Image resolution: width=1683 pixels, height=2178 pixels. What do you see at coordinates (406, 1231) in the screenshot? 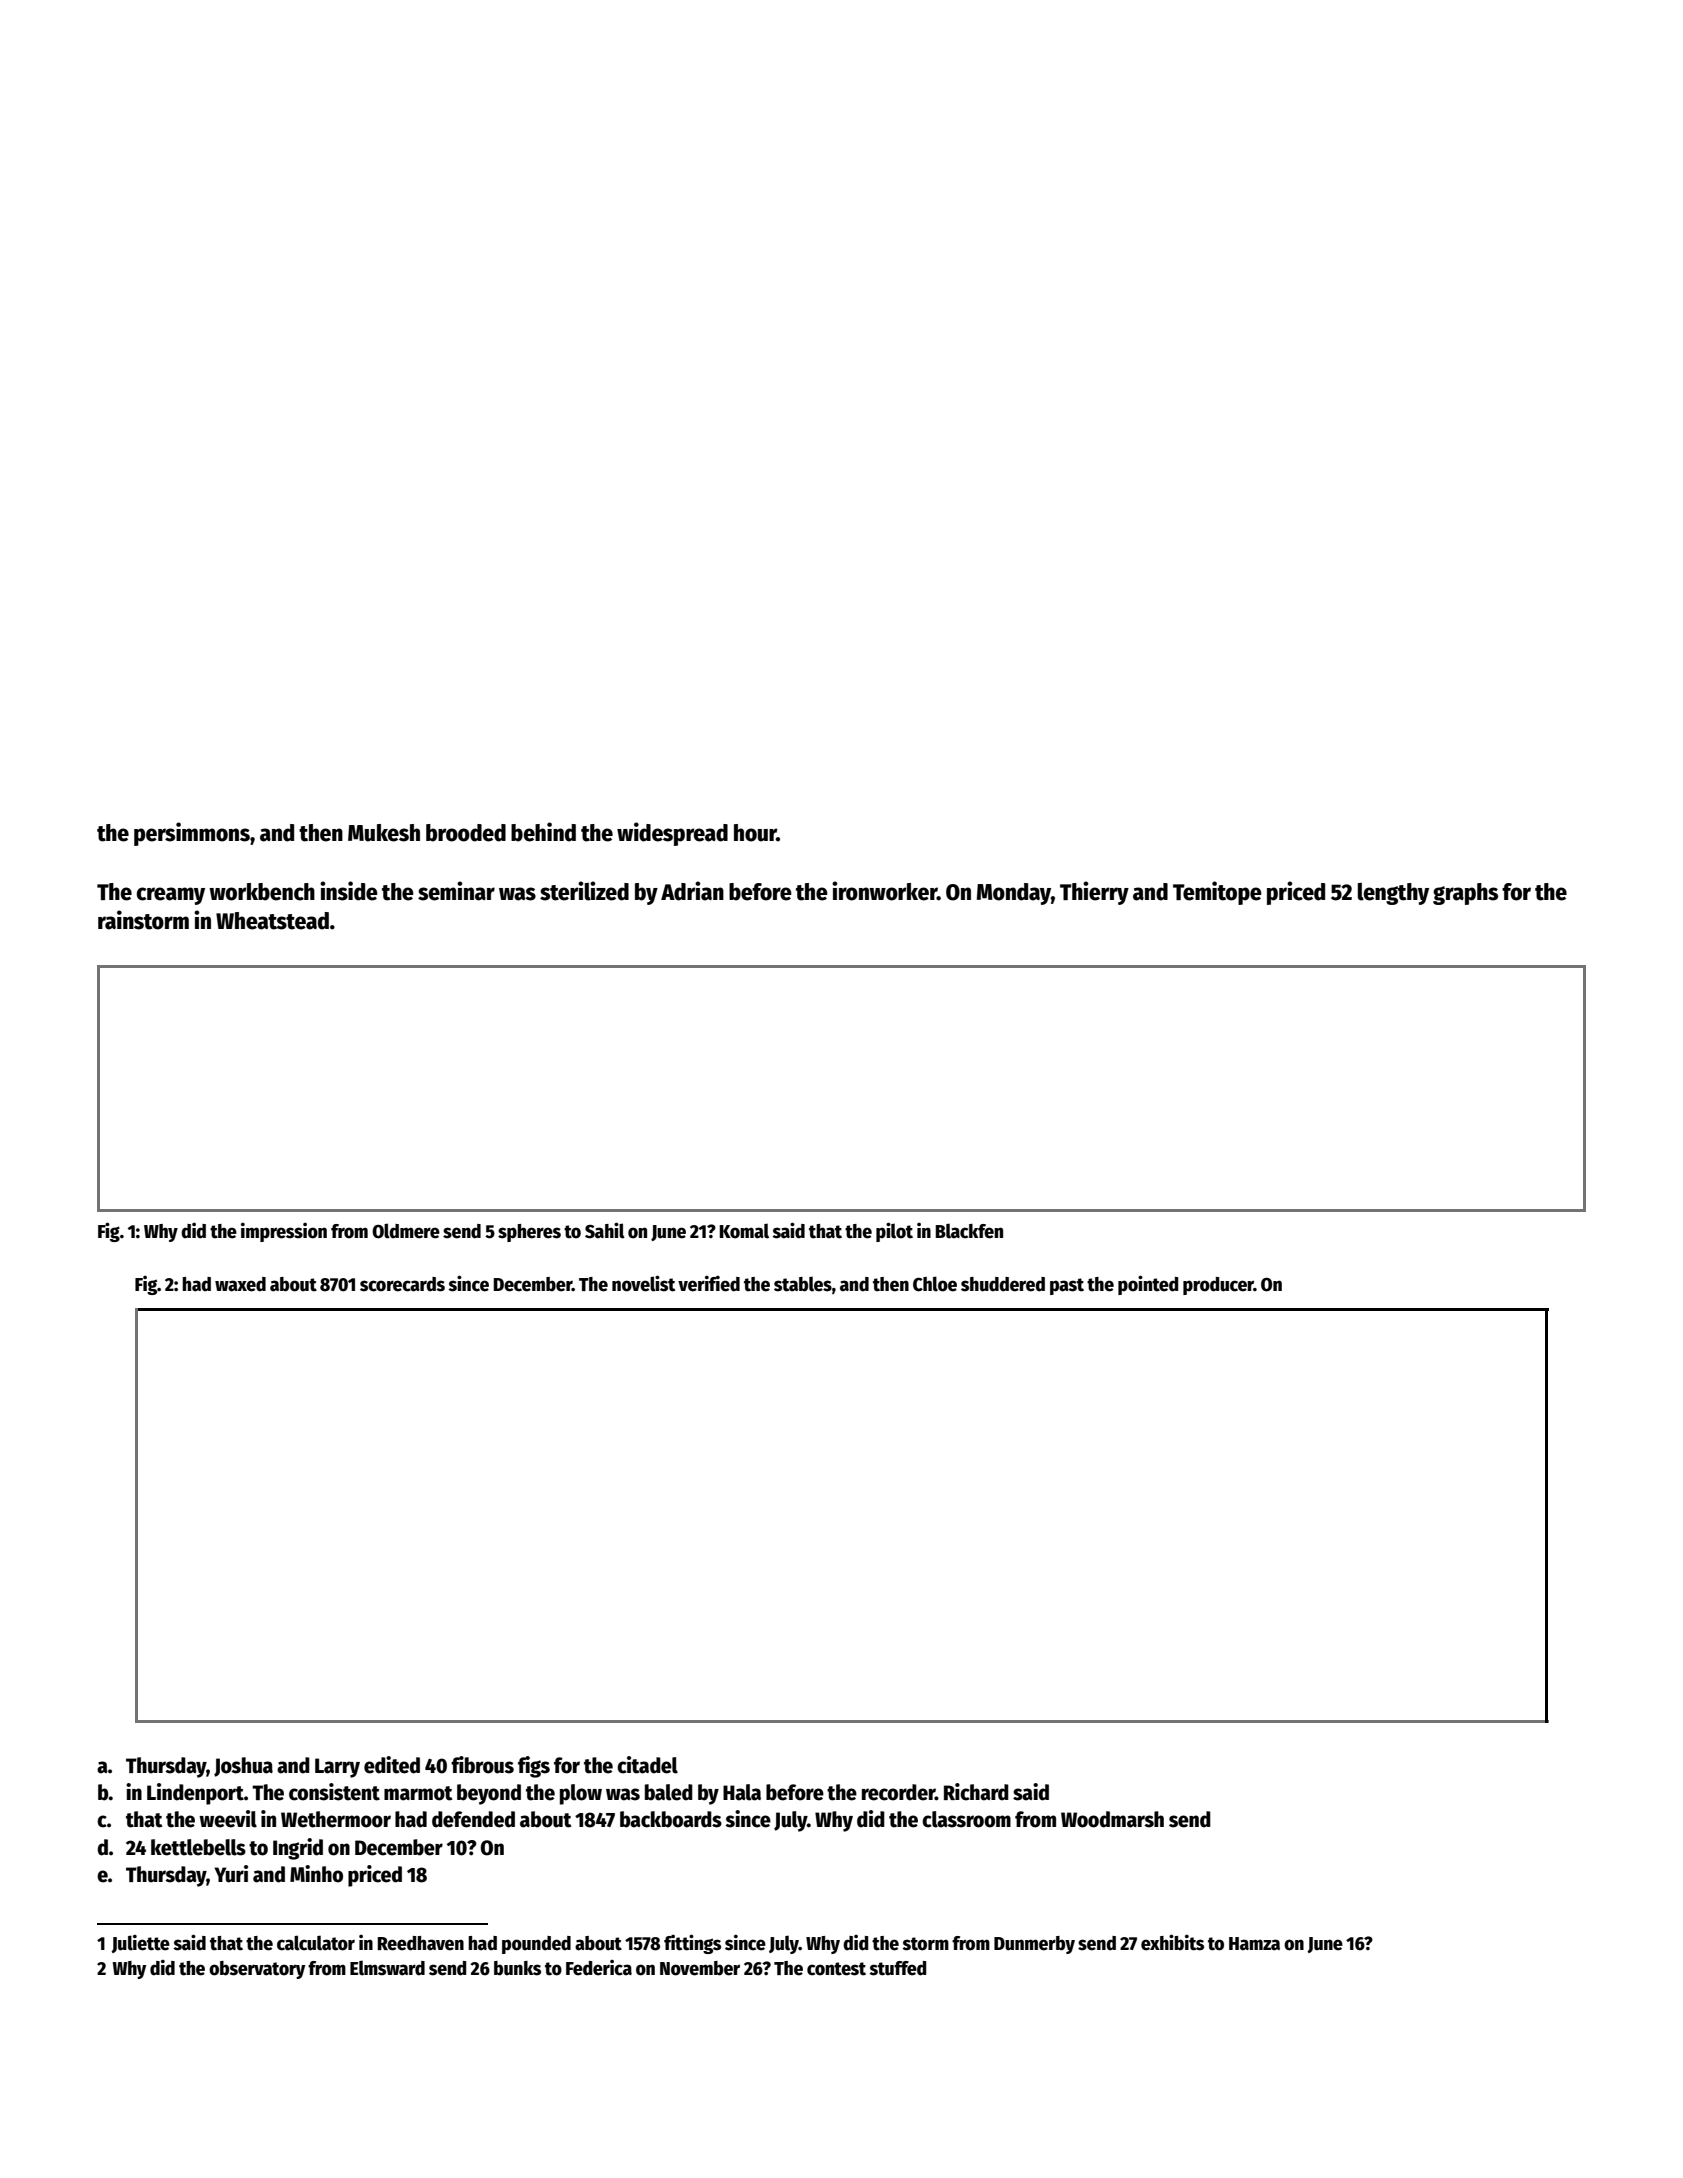
I see `Oldmere` at bounding box center [406, 1231].
